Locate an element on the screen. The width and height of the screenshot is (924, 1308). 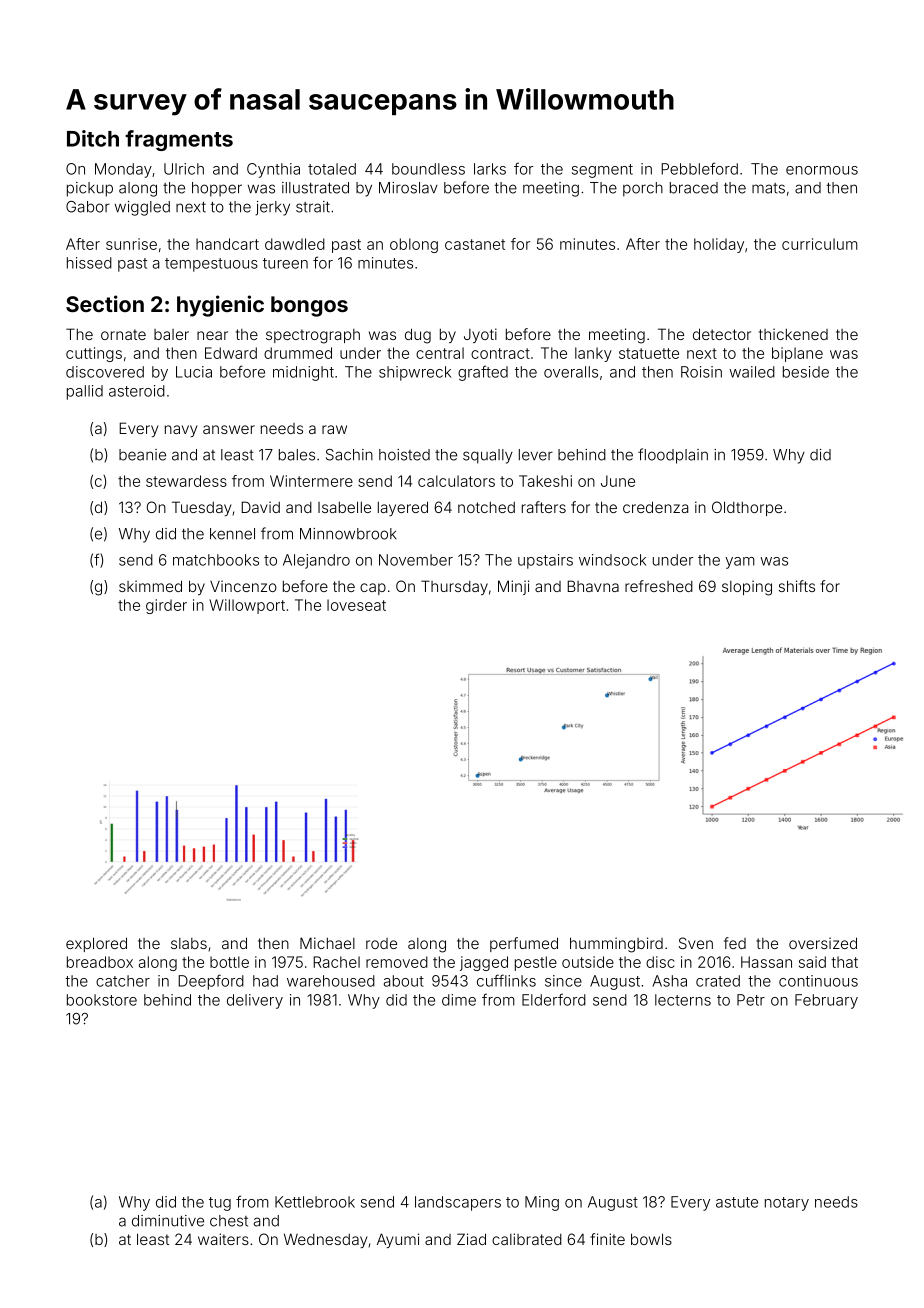
Gabor is located at coordinates (88, 207).
